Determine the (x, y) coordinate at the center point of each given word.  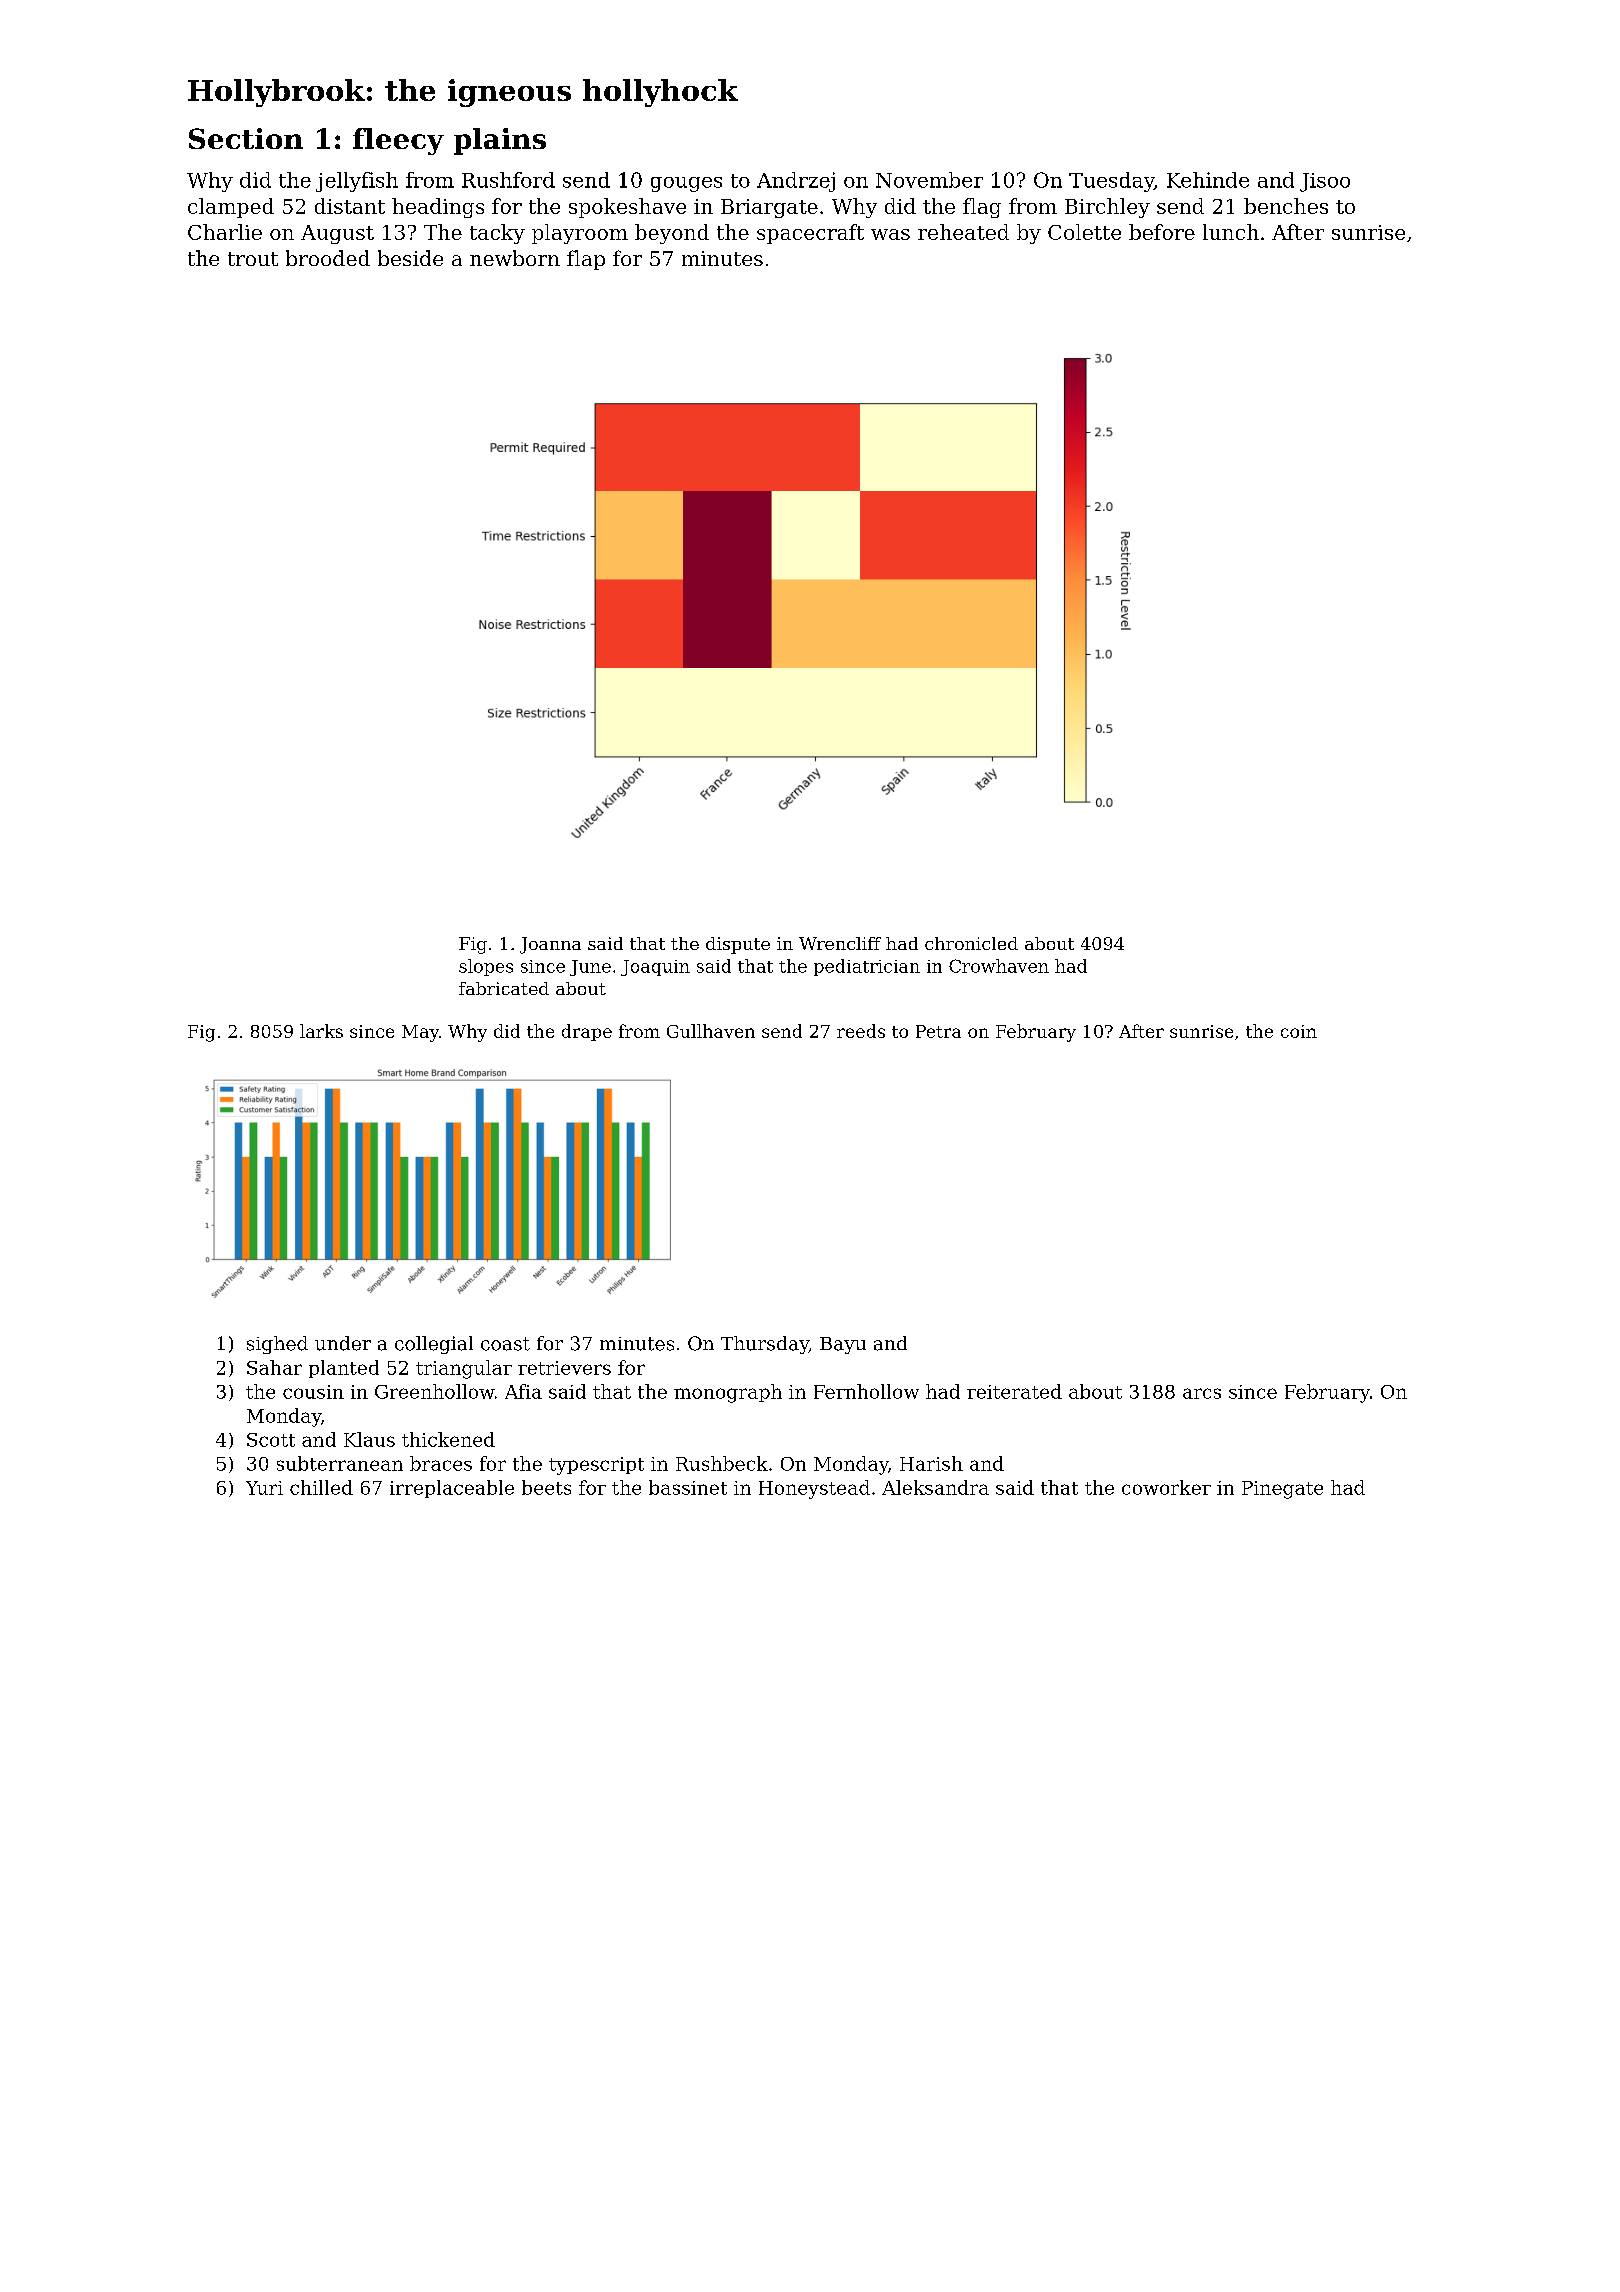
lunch (1231, 232)
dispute (738, 945)
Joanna (550, 945)
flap (586, 260)
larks (321, 1031)
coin (1299, 1031)
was (890, 234)
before (1162, 232)
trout (253, 259)
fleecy (398, 141)
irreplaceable (452, 1489)
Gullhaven (711, 1031)
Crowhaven (999, 966)
